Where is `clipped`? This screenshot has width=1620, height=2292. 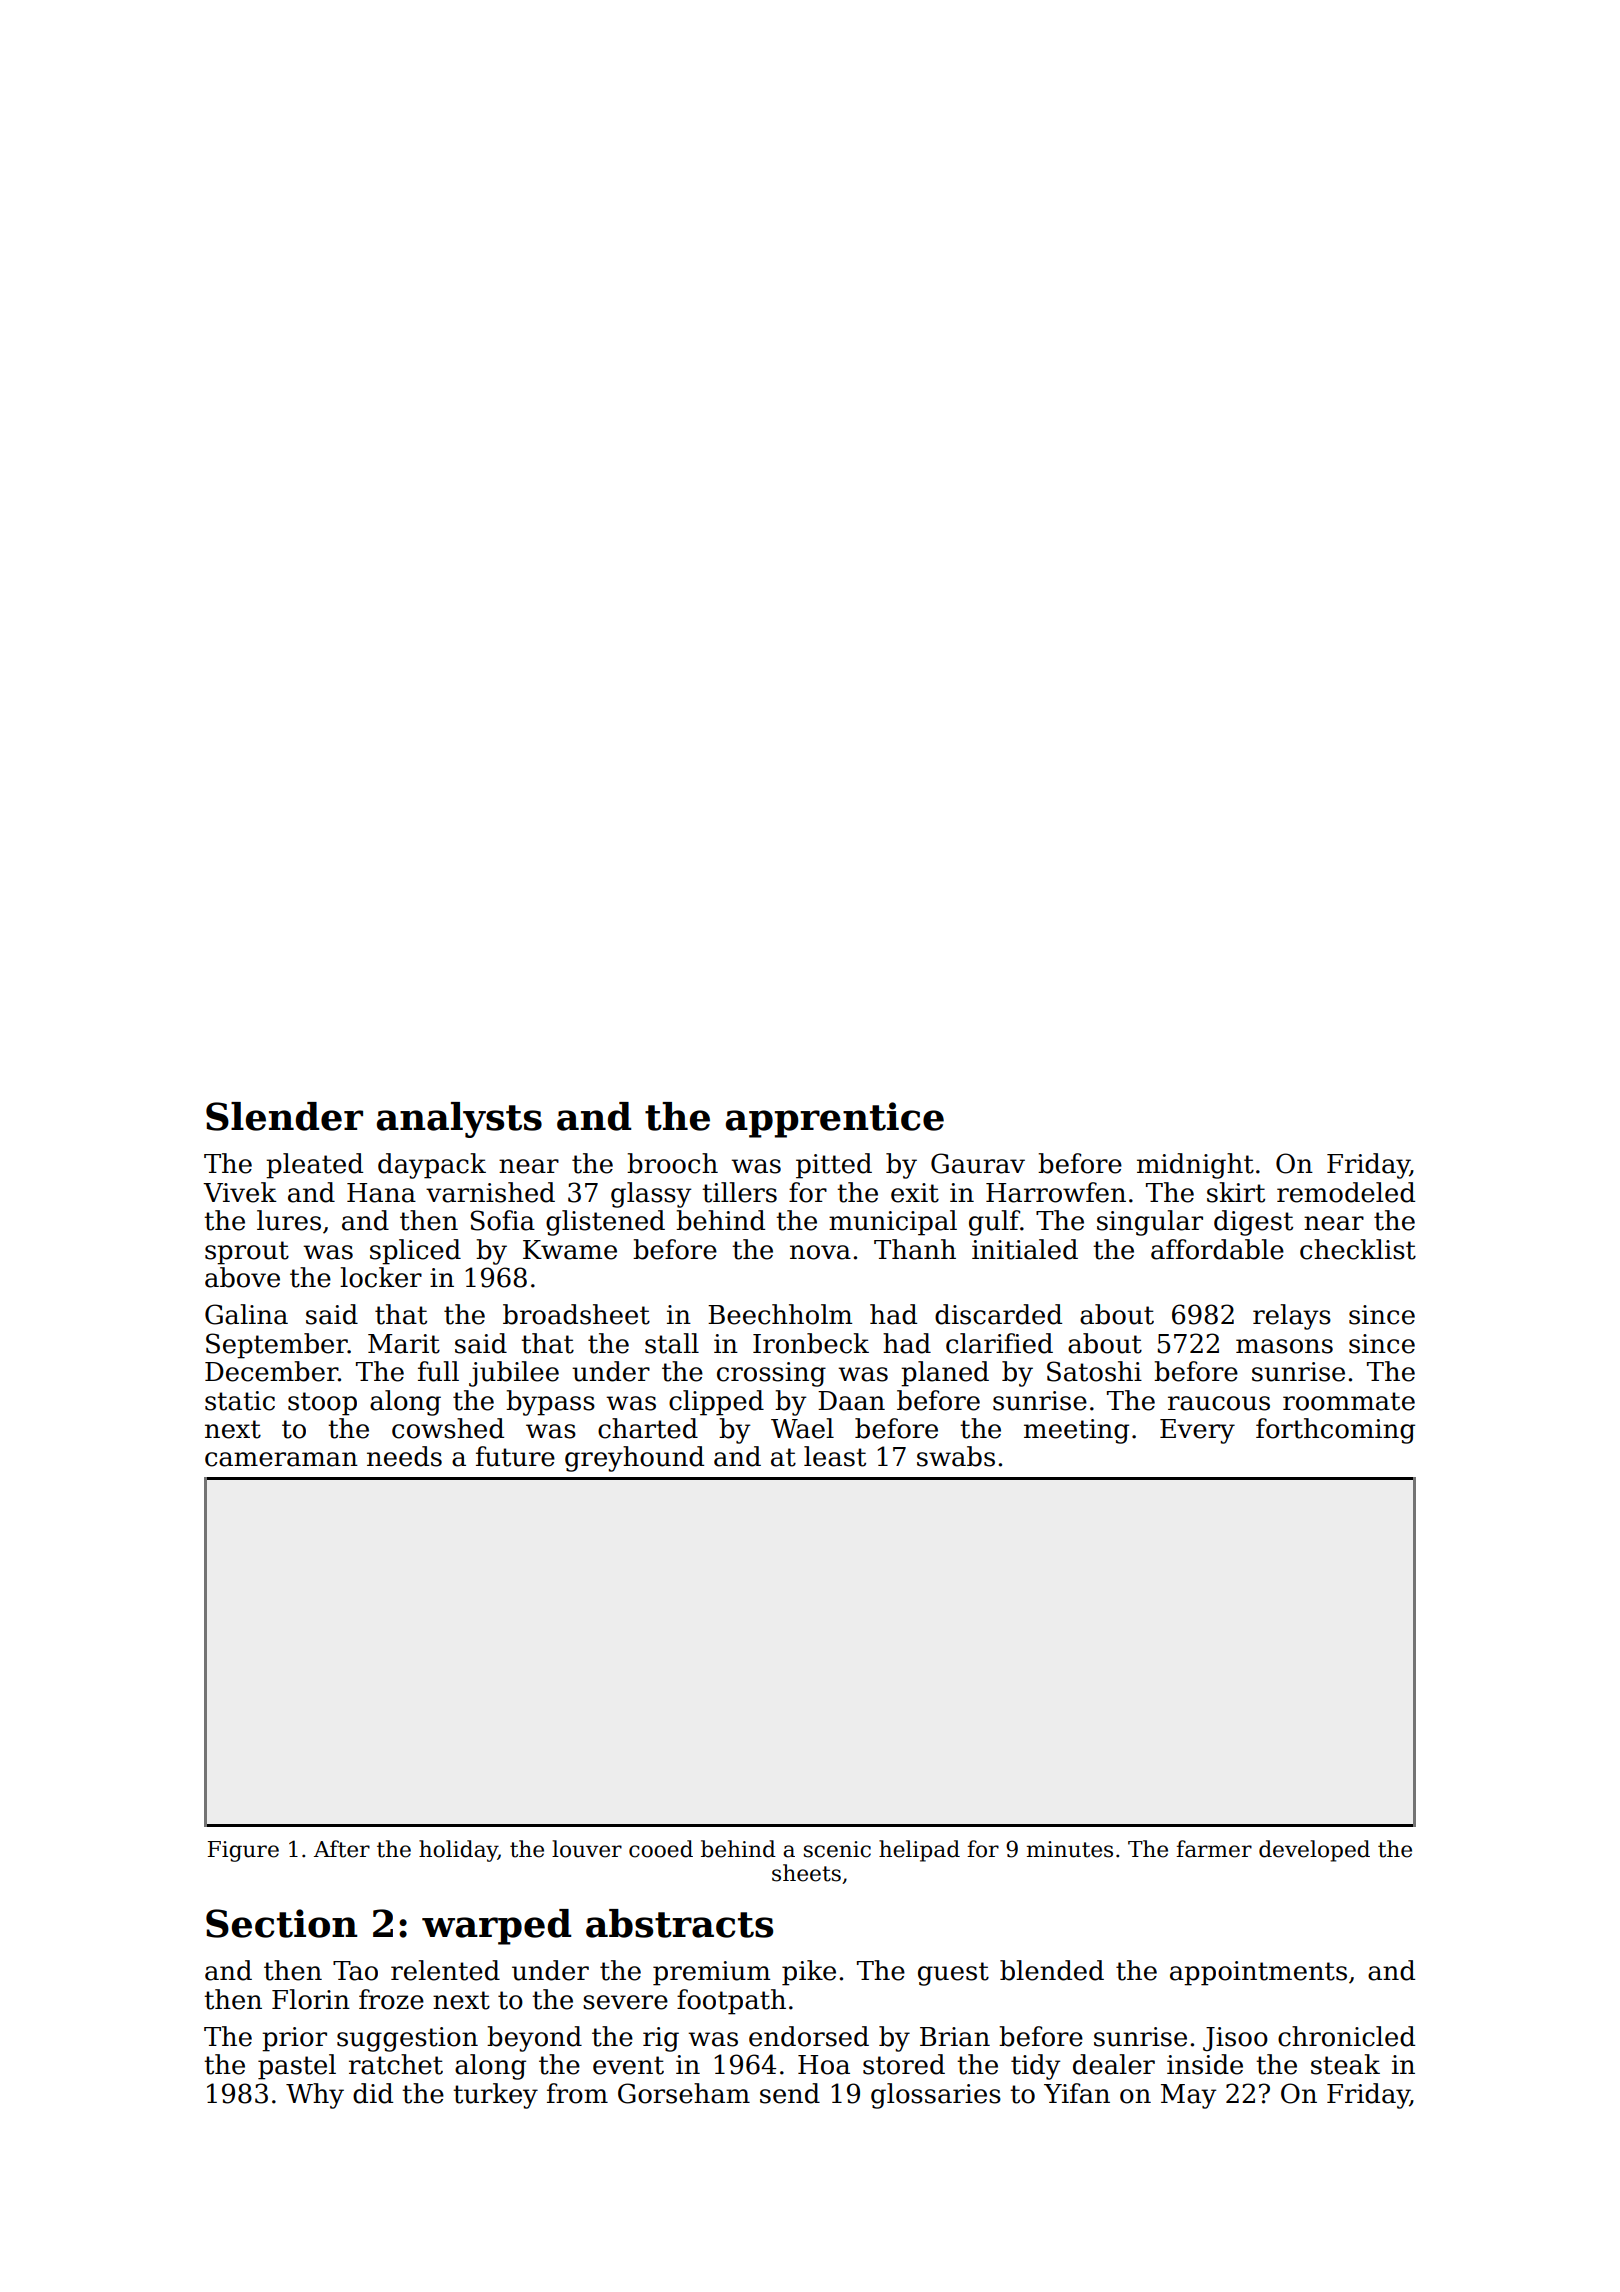 clipped is located at coordinates (716, 1403).
